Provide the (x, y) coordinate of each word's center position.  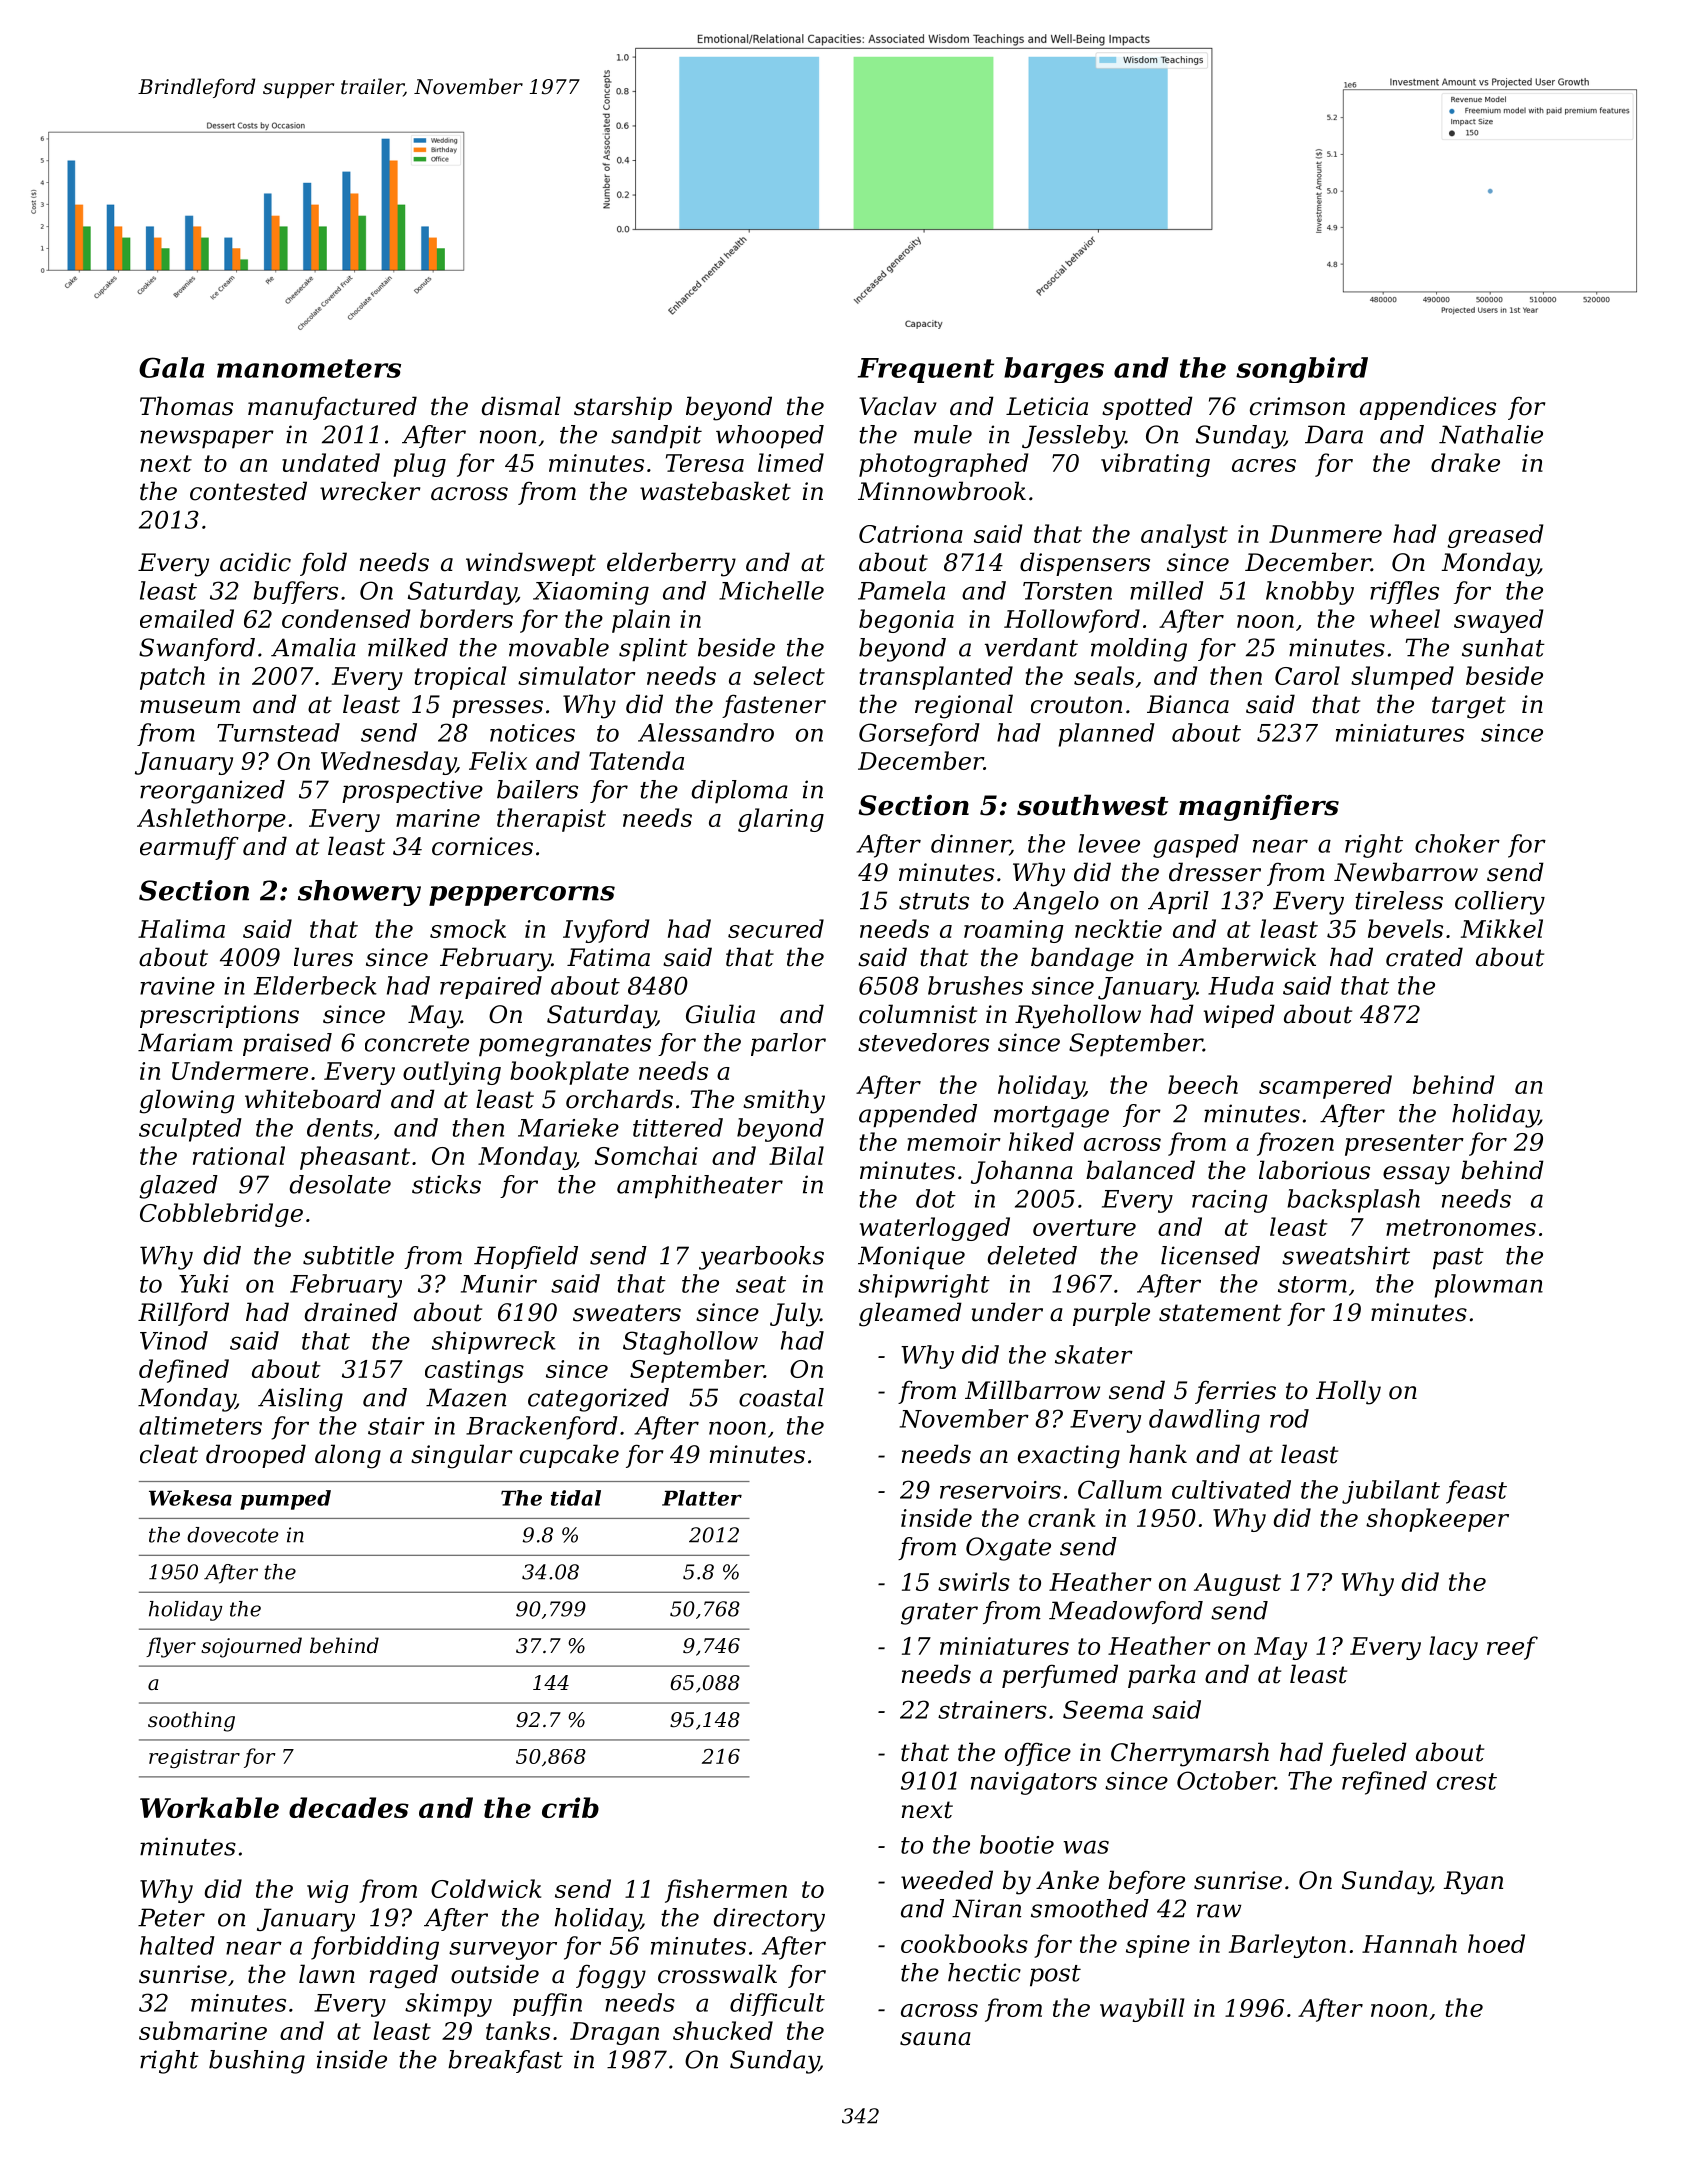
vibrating (1155, 465)
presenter (1404, 1145)
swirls (974, 1581)
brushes (975, 985)
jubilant (1391, 1492)
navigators (1034, 1783)
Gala (172, 367)
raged (404, 1976)
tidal (576, 1498)
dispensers (1085, 564)
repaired (491, 987)
